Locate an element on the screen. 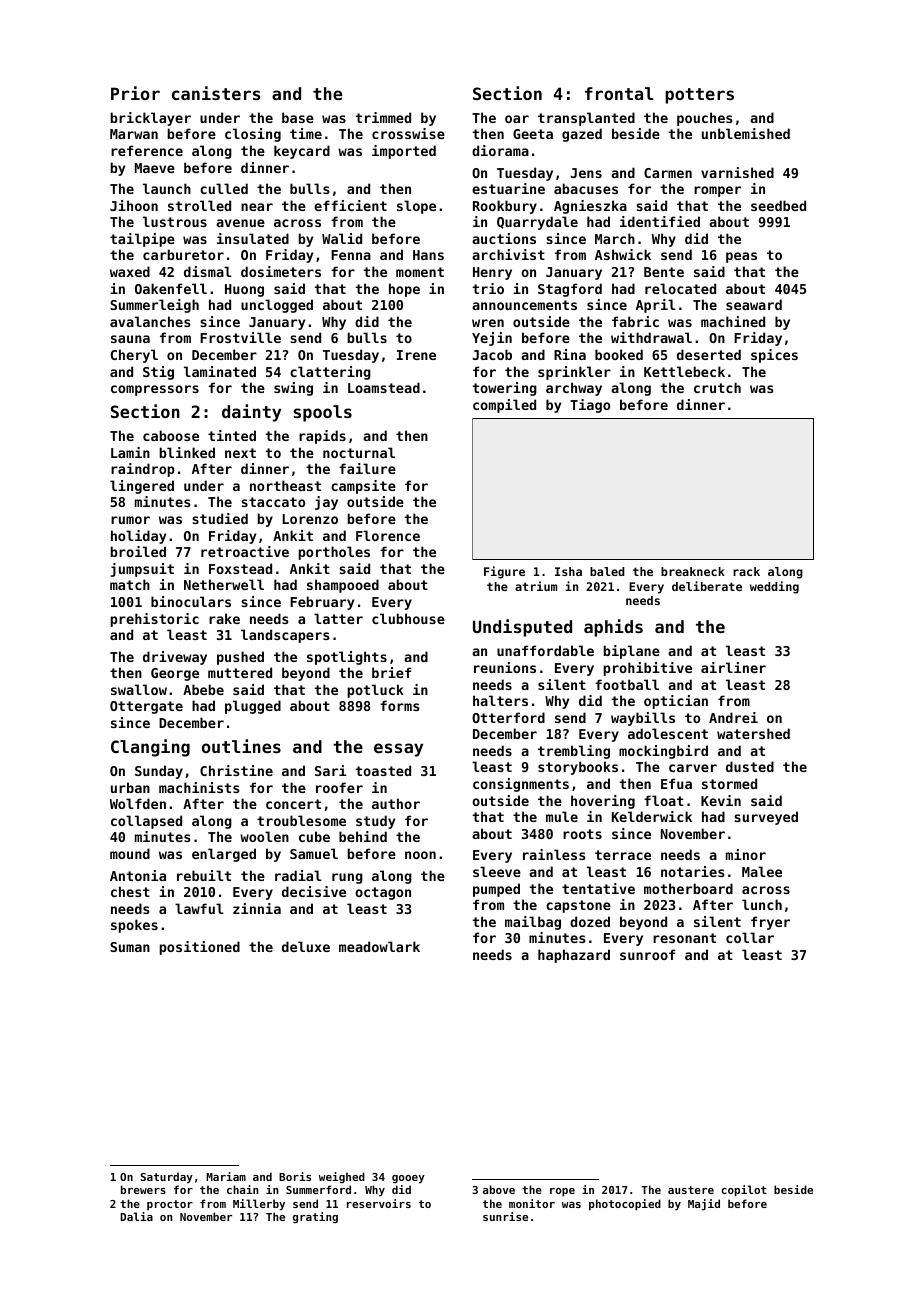 The height and width of the screenshot is (1308, 924). essay is located at coordinates (398, 750).
